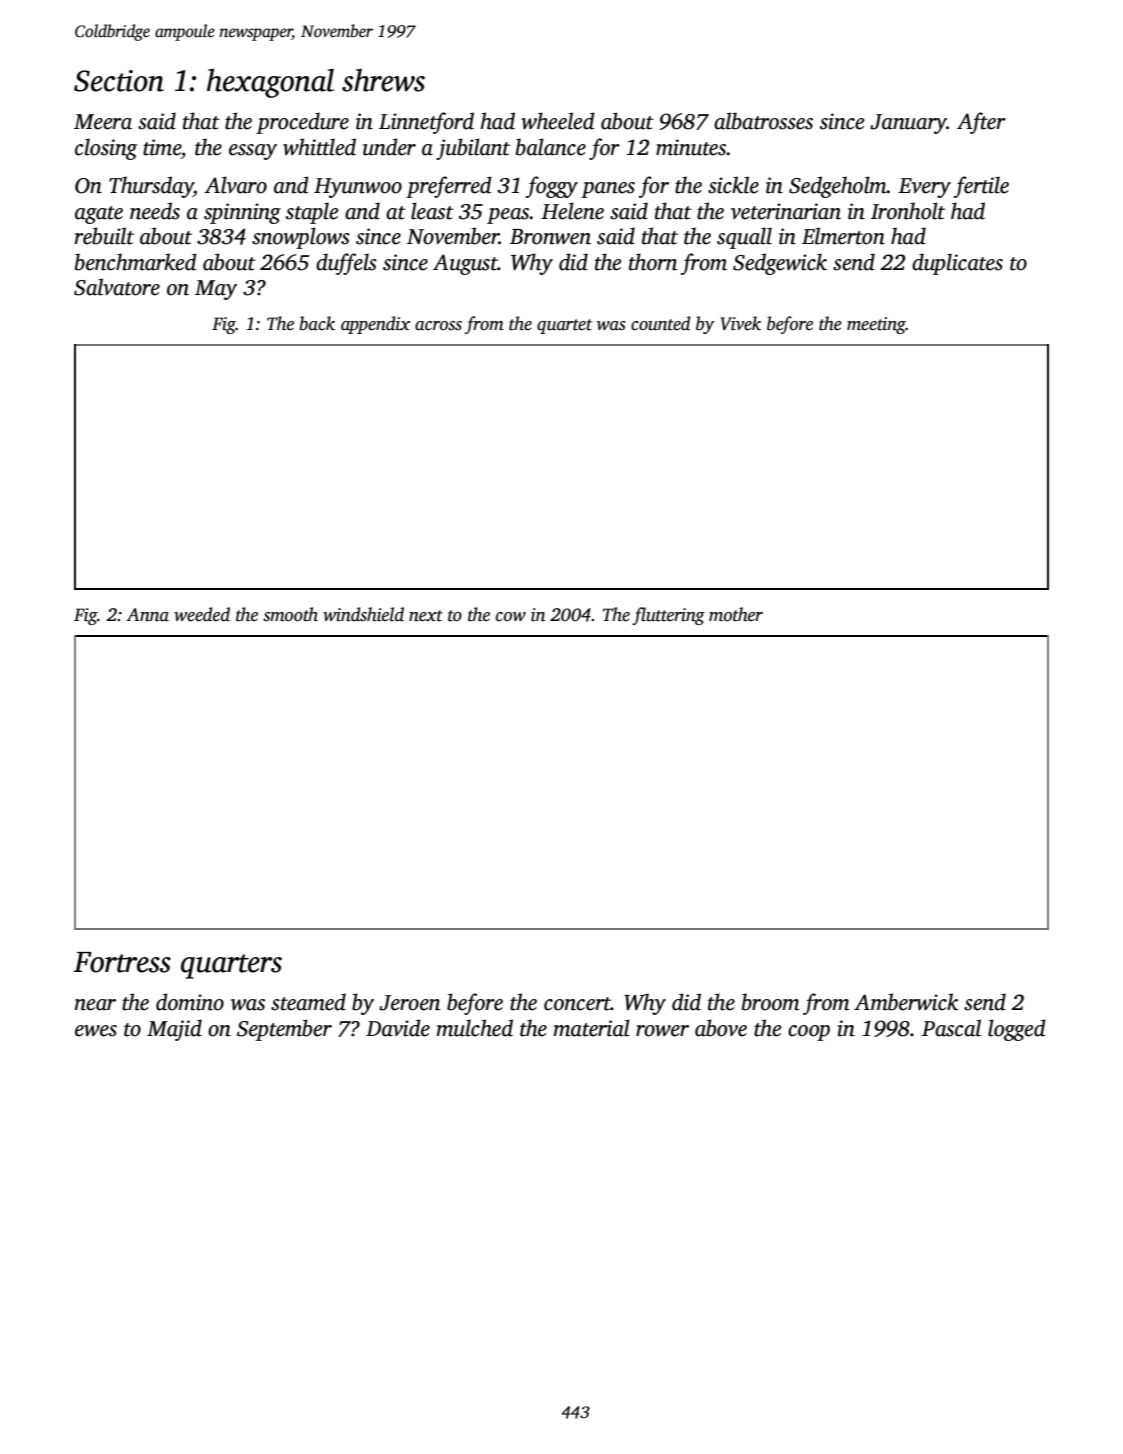  Describe the element at coordinates (117, 287) in the screenshot. I see `Salvatore` at that location.
